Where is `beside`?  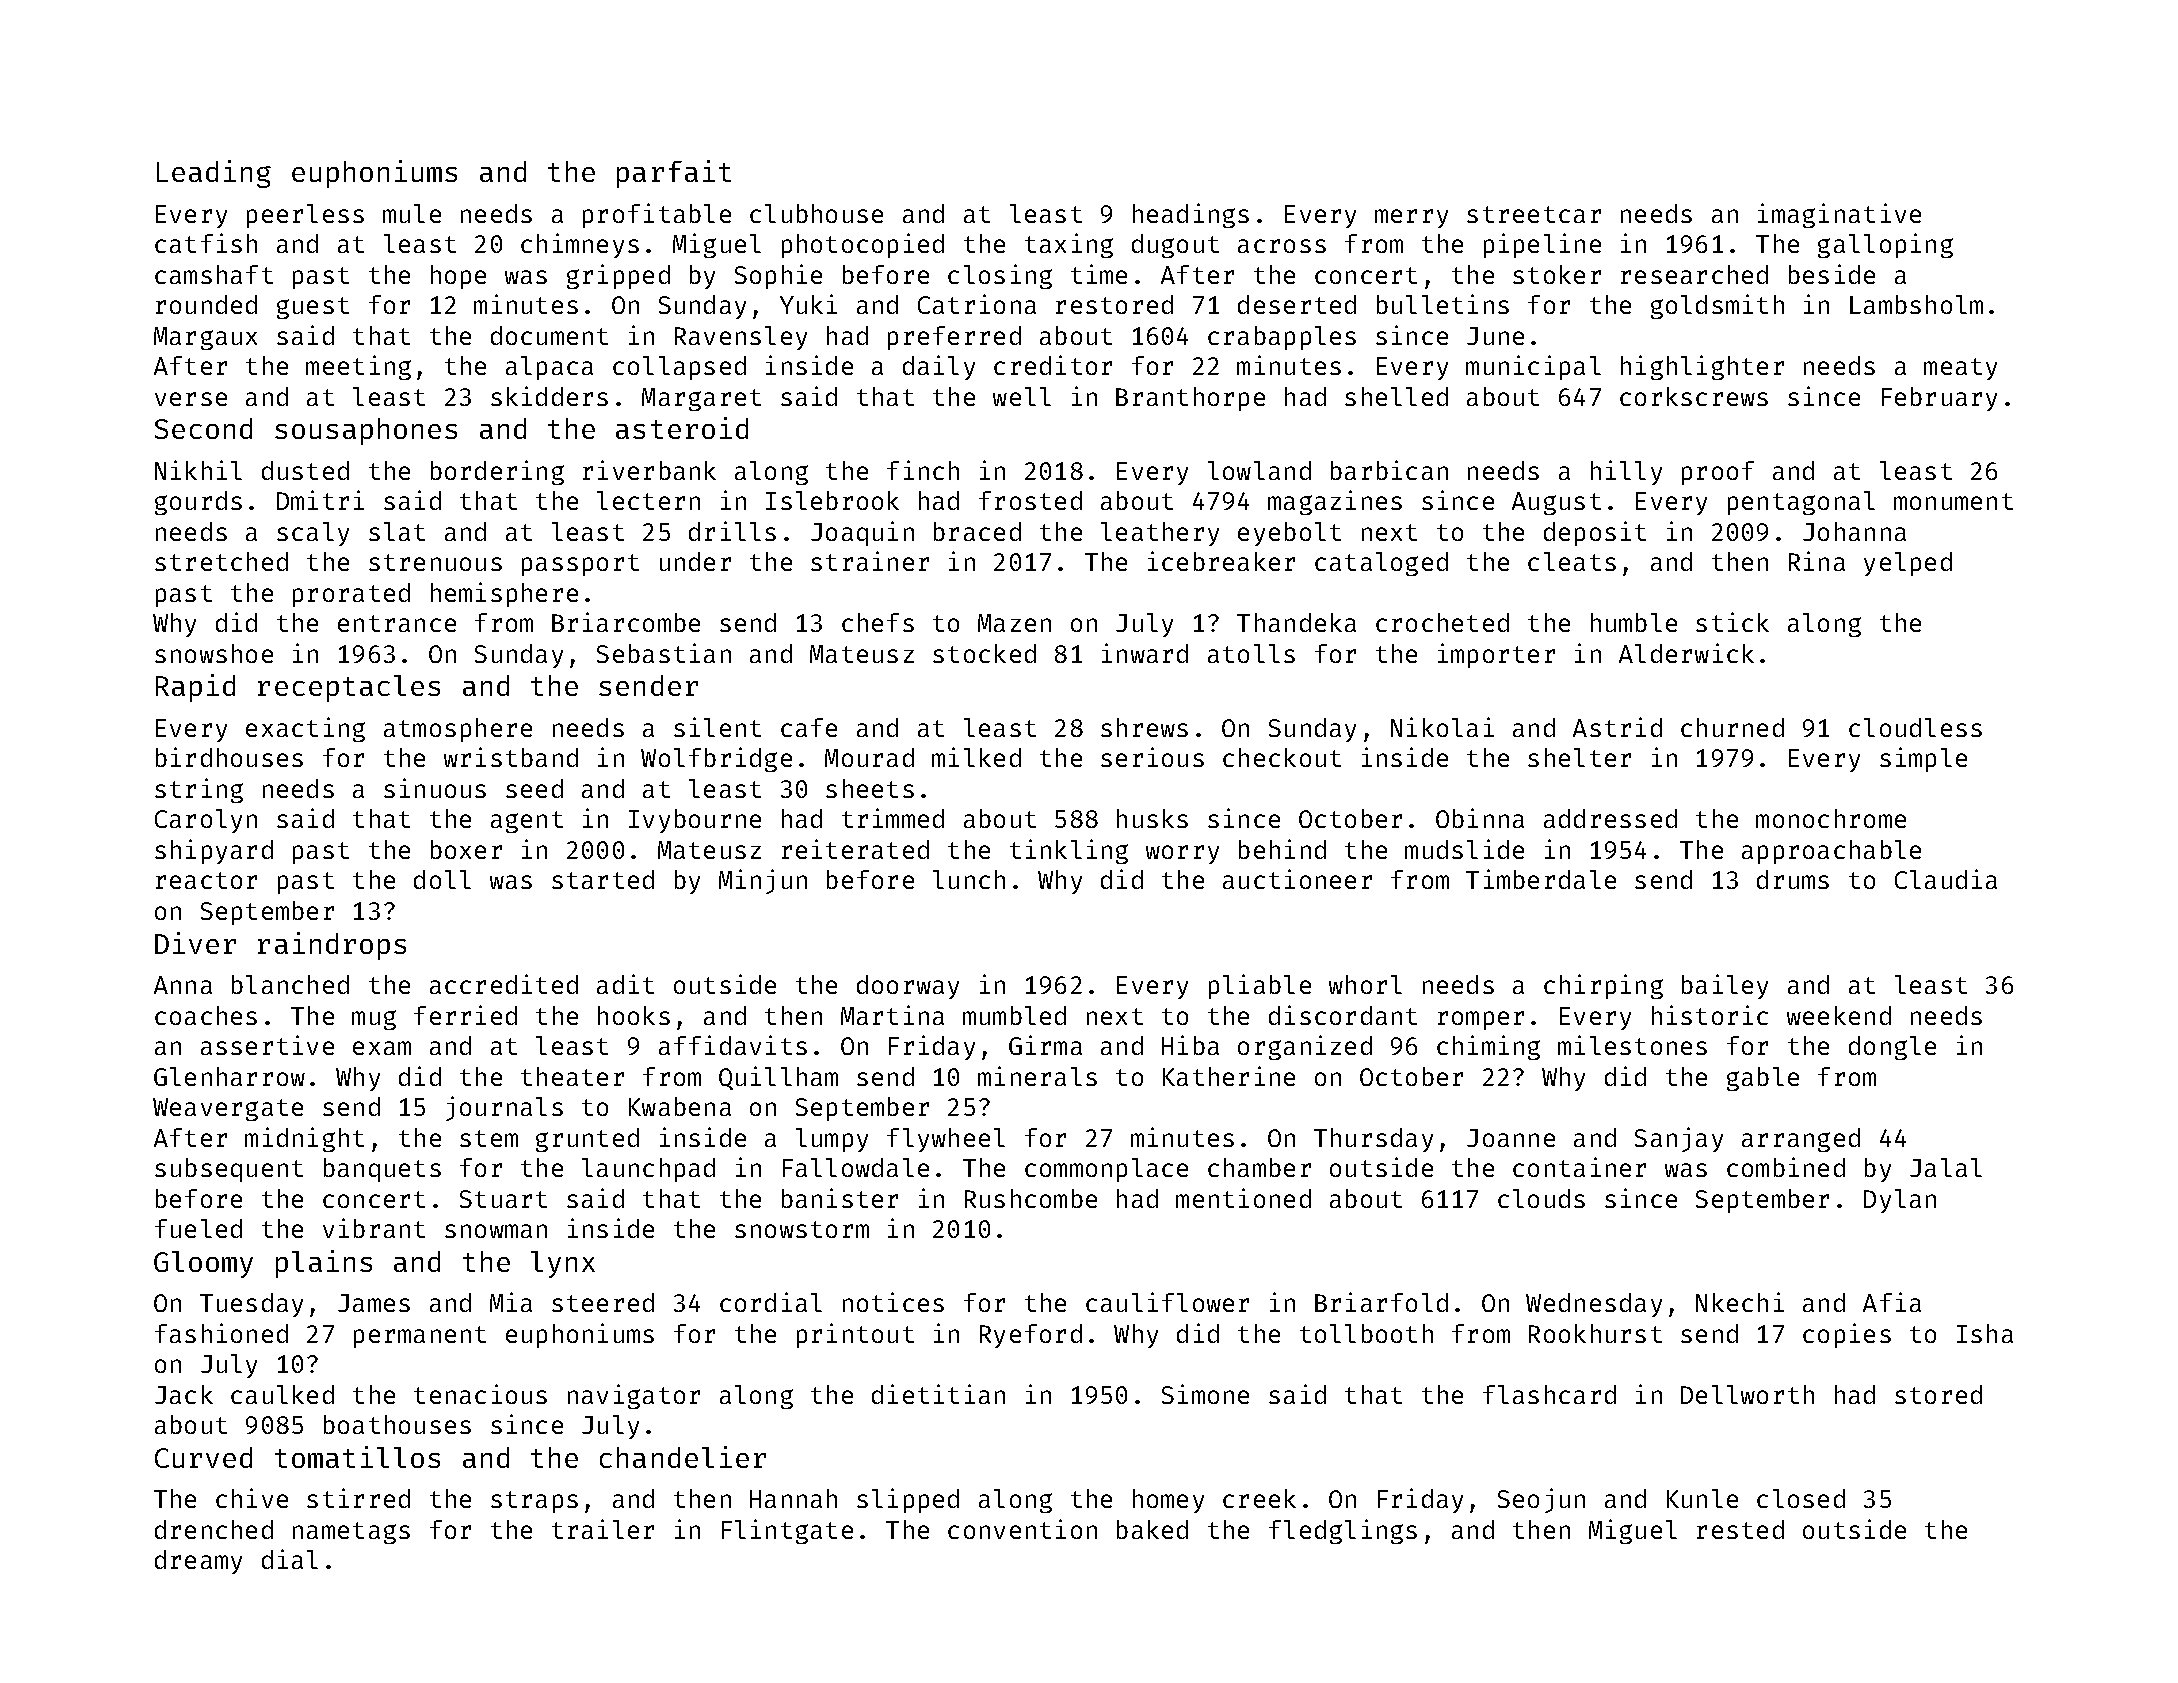 beside is located at coordinates (1832, 274).
